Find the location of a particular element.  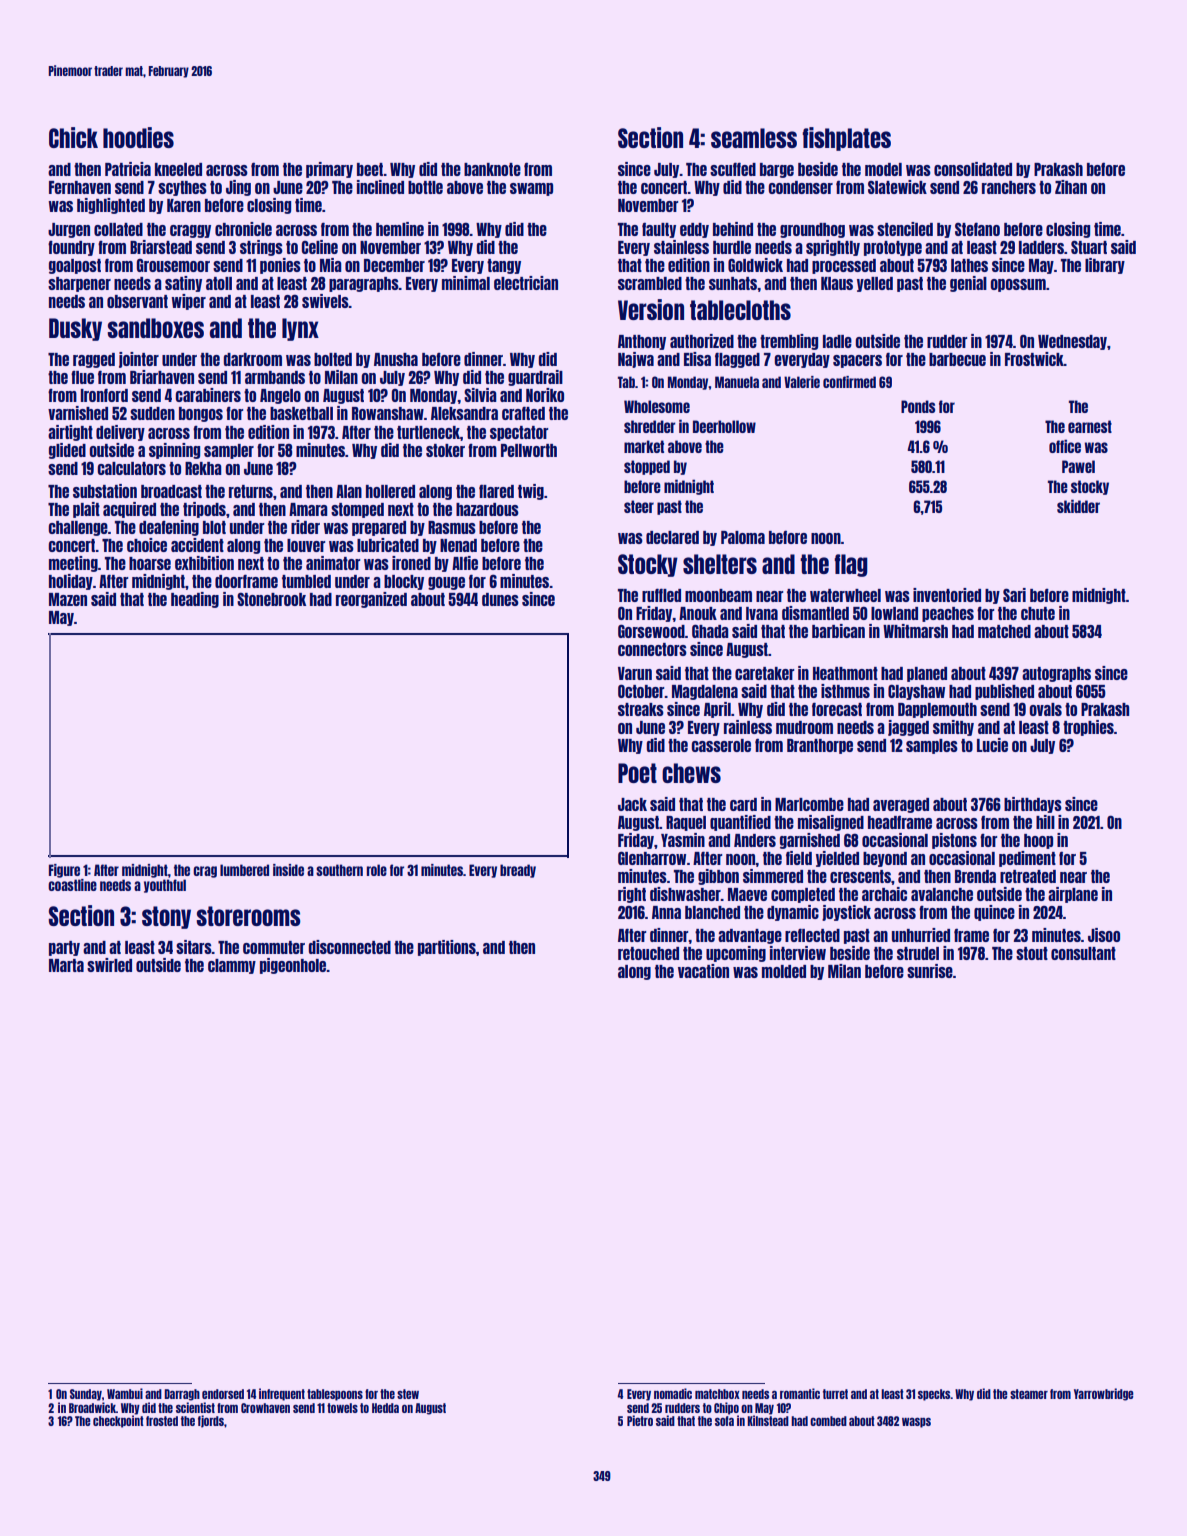

chews is located at coordinates (691, 773).
